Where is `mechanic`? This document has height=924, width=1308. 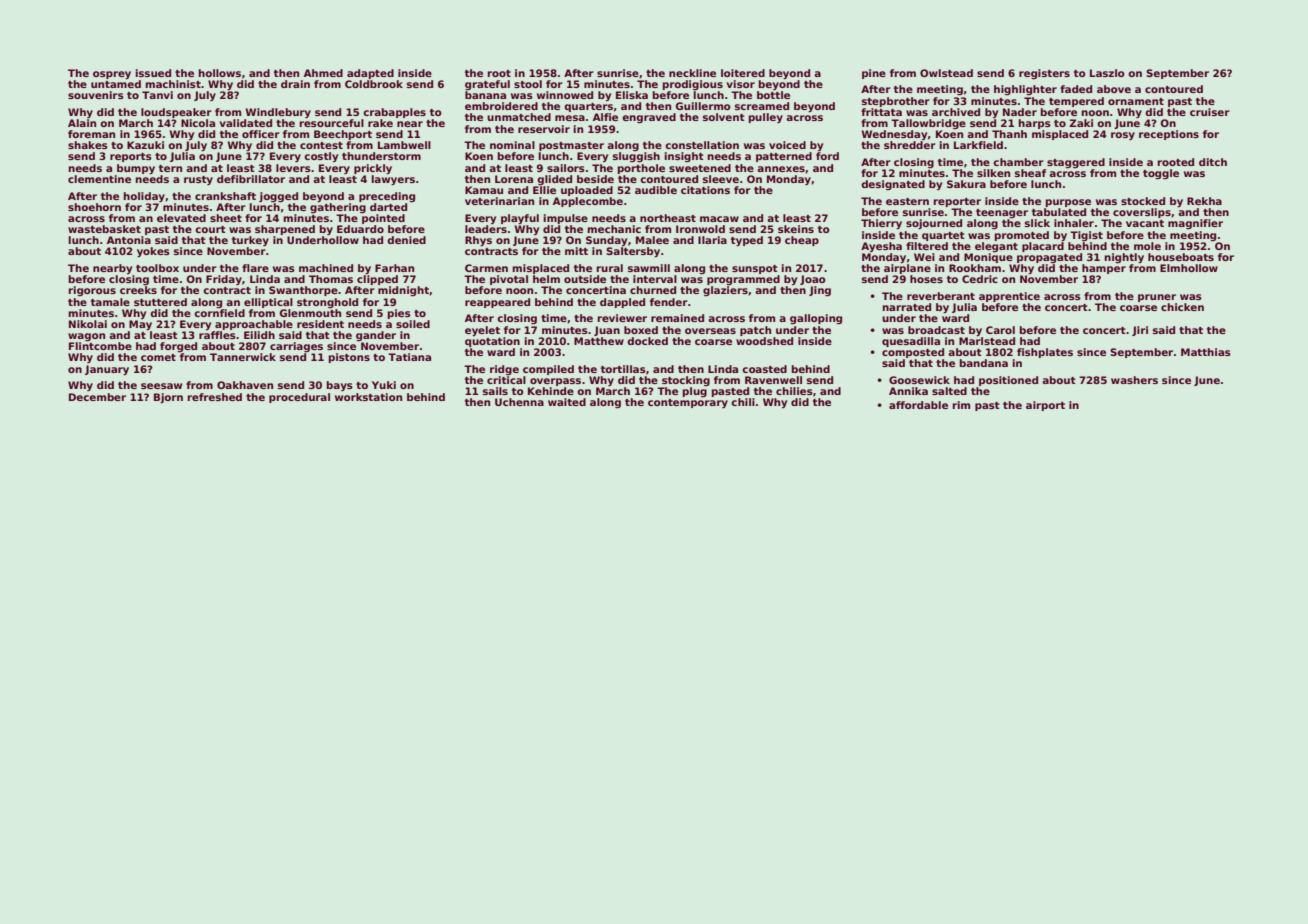 mechanic is located at coordinates (614, 229).
